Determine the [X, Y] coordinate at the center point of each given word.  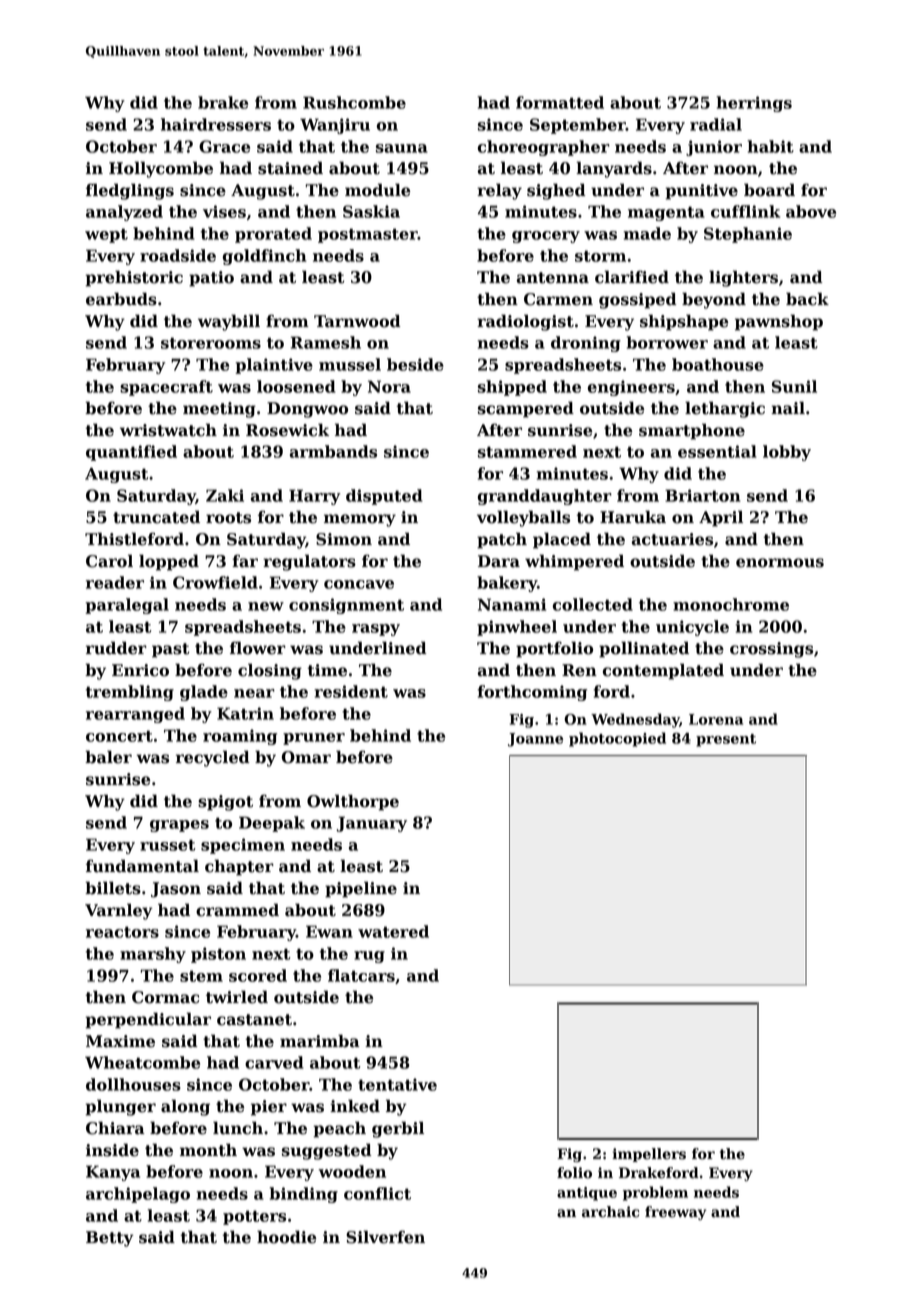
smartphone [692, 431]
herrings [754, 104]
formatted [560, 102]
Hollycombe [161, 169]
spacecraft [166, 388]
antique [587, 1194]
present [726, 740]
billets [113, 888]
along [185, 1107]
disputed [384, 497]
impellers [649, 1155]
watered [393, 931]
